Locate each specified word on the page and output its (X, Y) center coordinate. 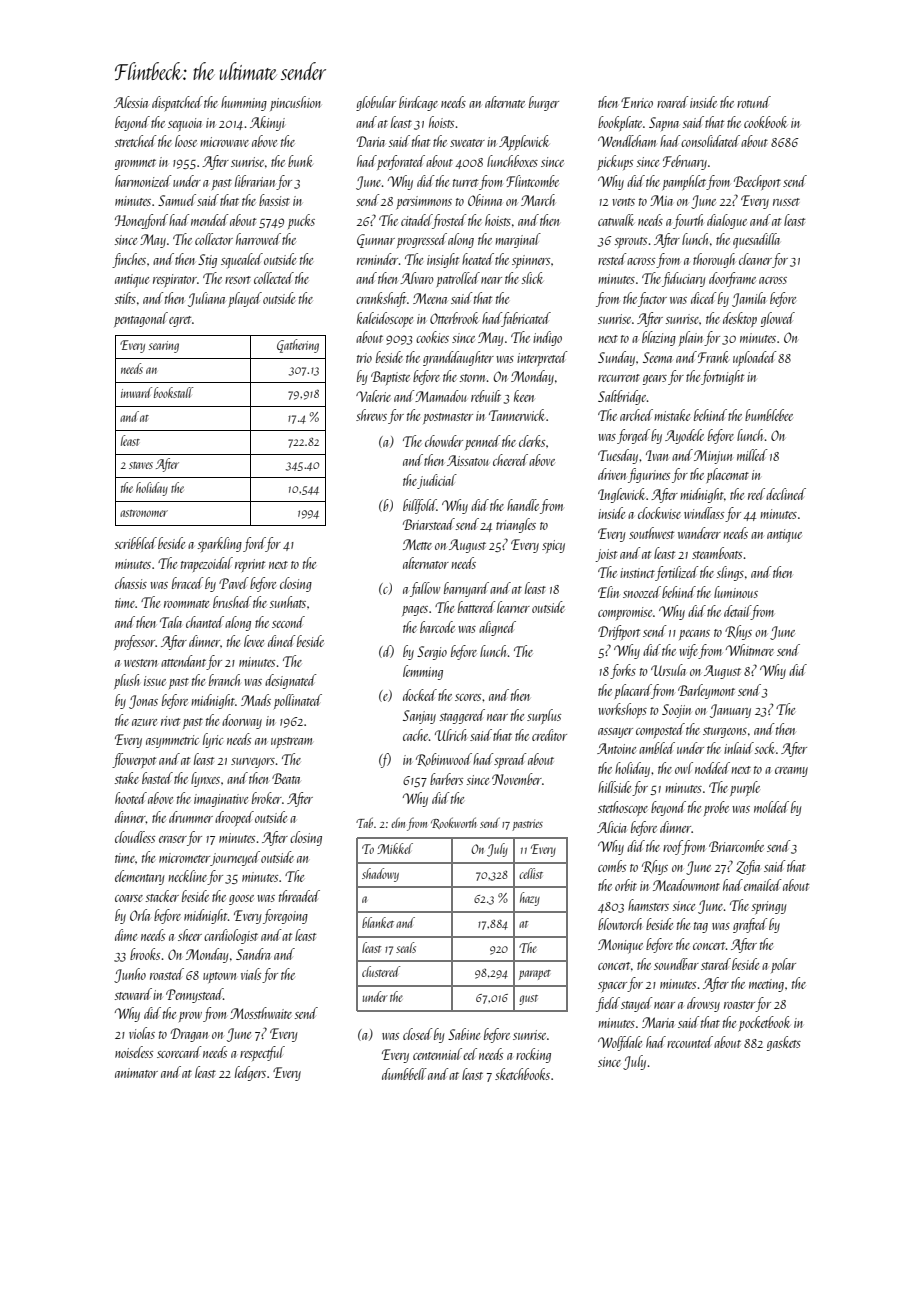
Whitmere (750, 650)
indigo (547, 338)
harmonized (143, 181)
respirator (175, 280)
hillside (614, 787)
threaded (299, 896)
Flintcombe (532, 181)
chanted (205, 622)
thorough (714, 260)
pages (415, 611)
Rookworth (453, 823)
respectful (262, 1053)
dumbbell (404, 1074)
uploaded (755, 358)
